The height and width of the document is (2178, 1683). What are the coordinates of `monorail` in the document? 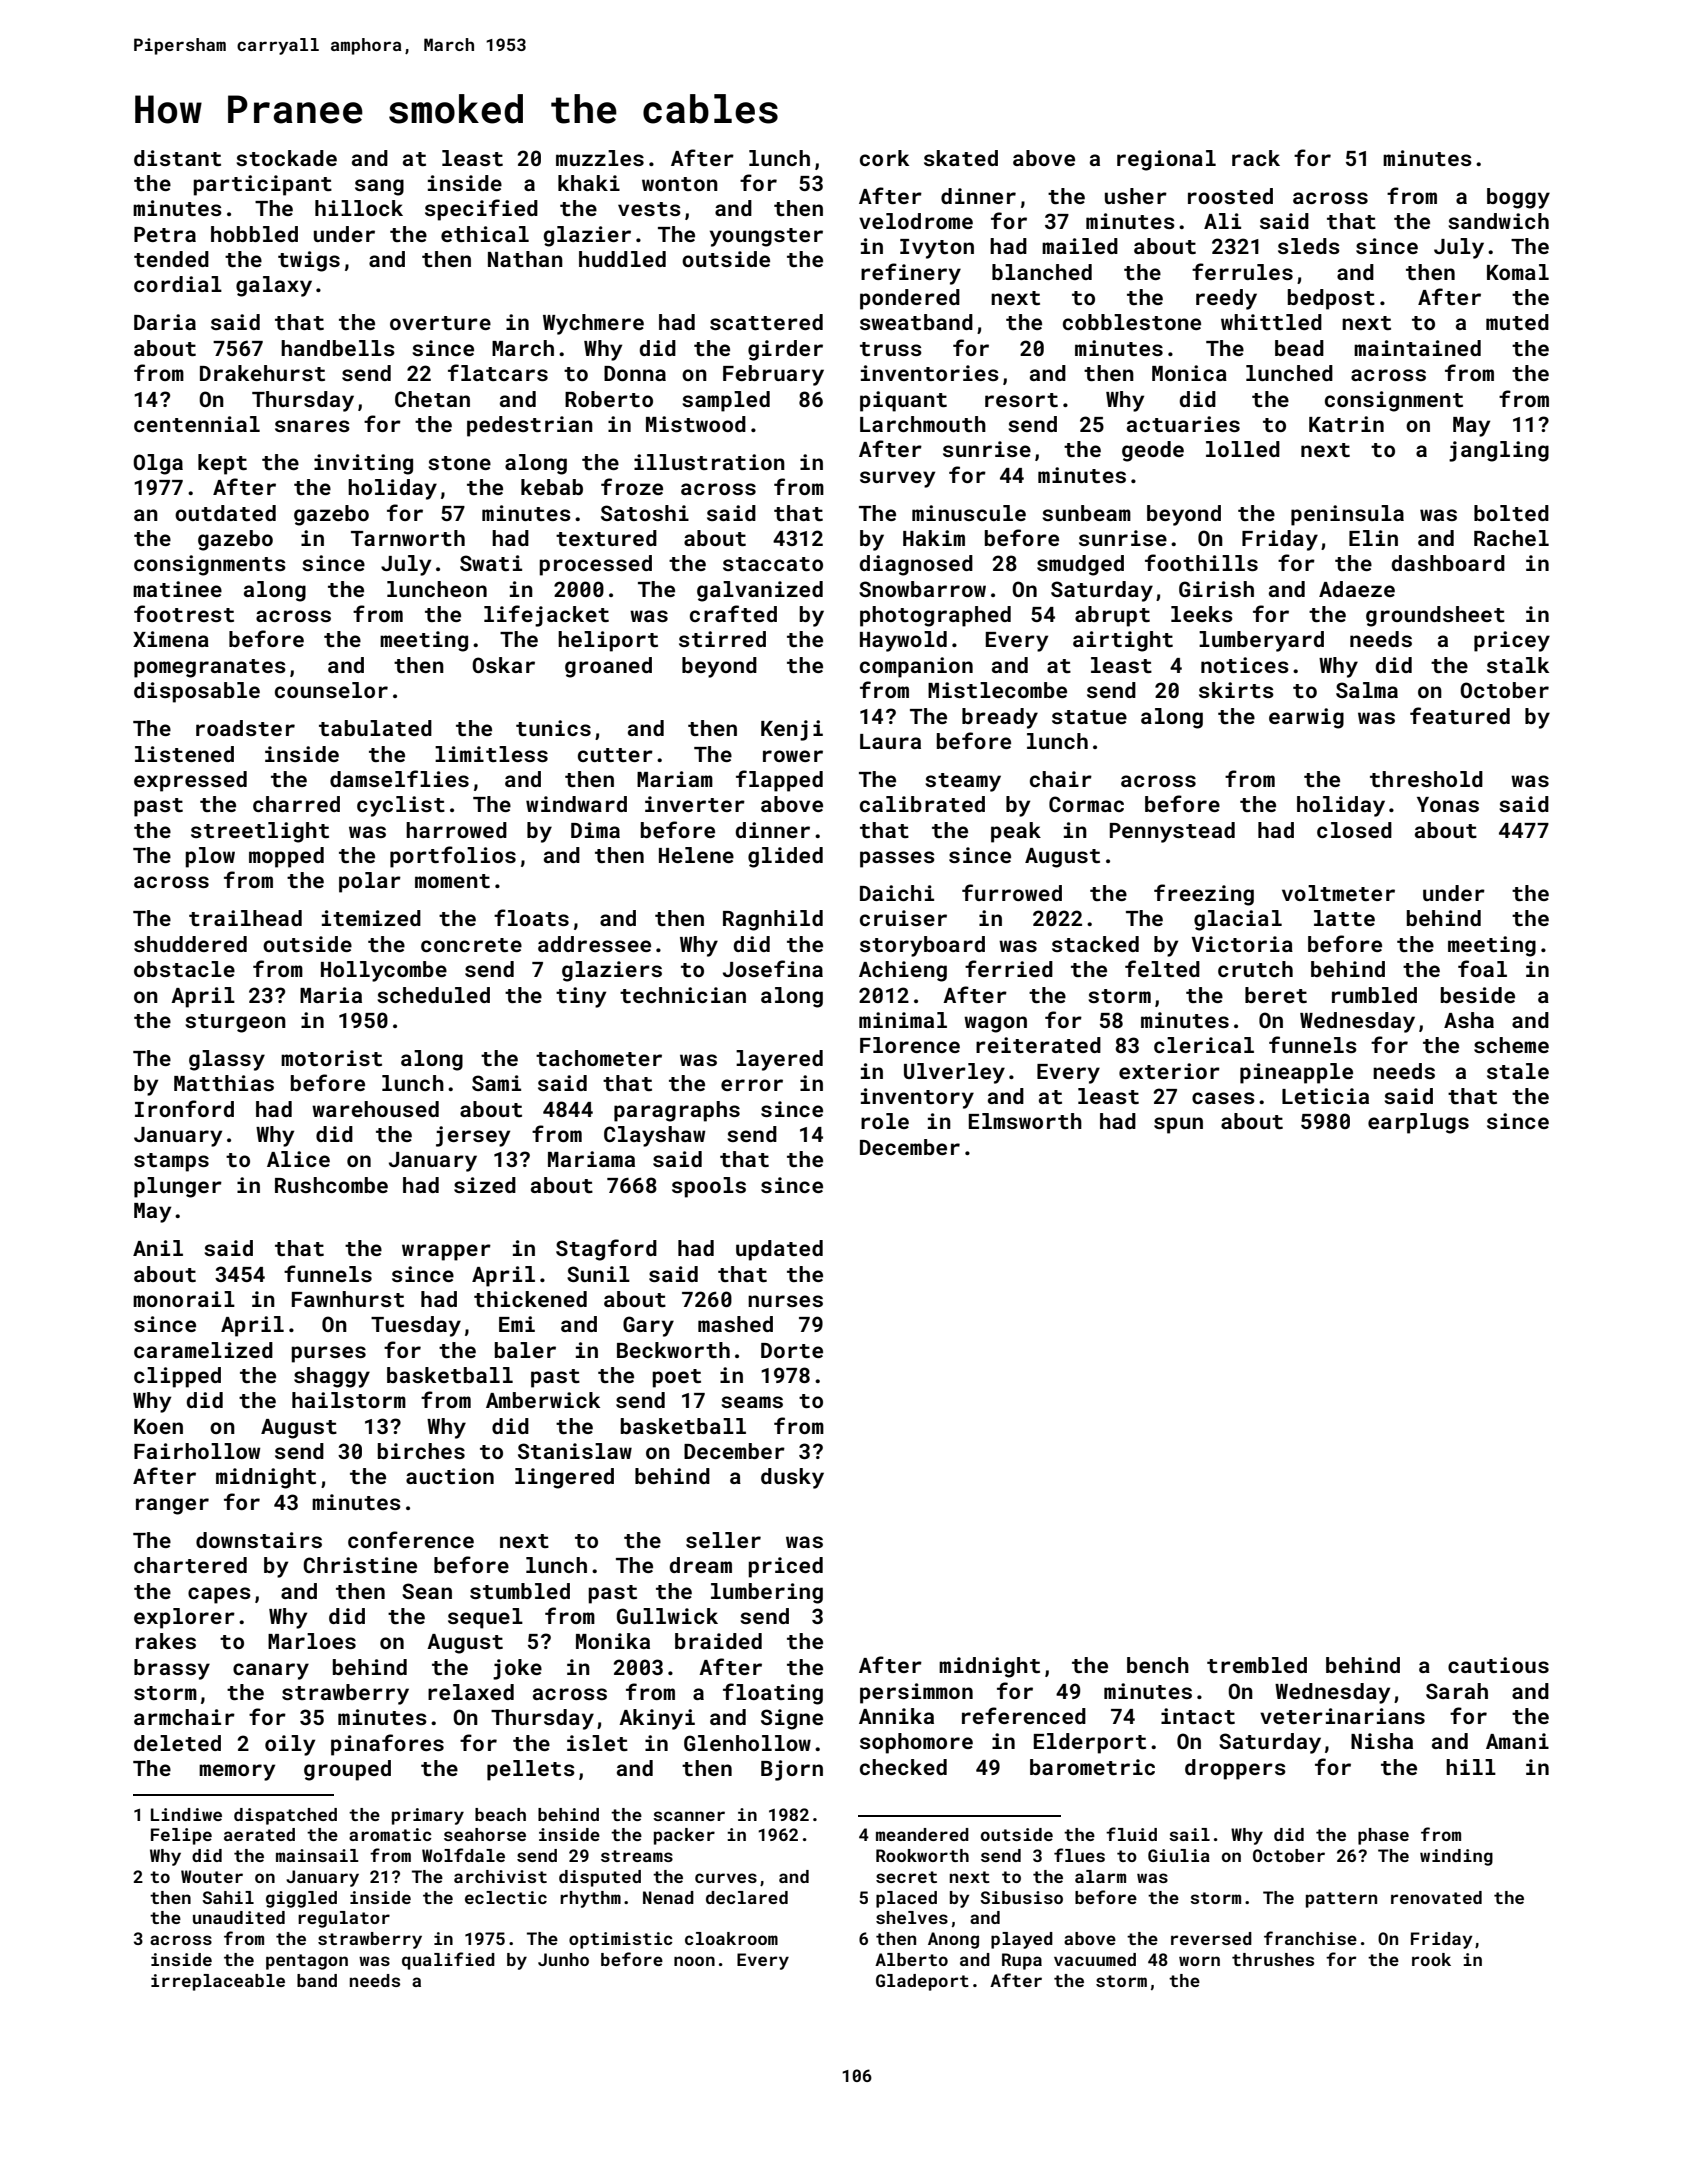 It's located at (184, 1299).
